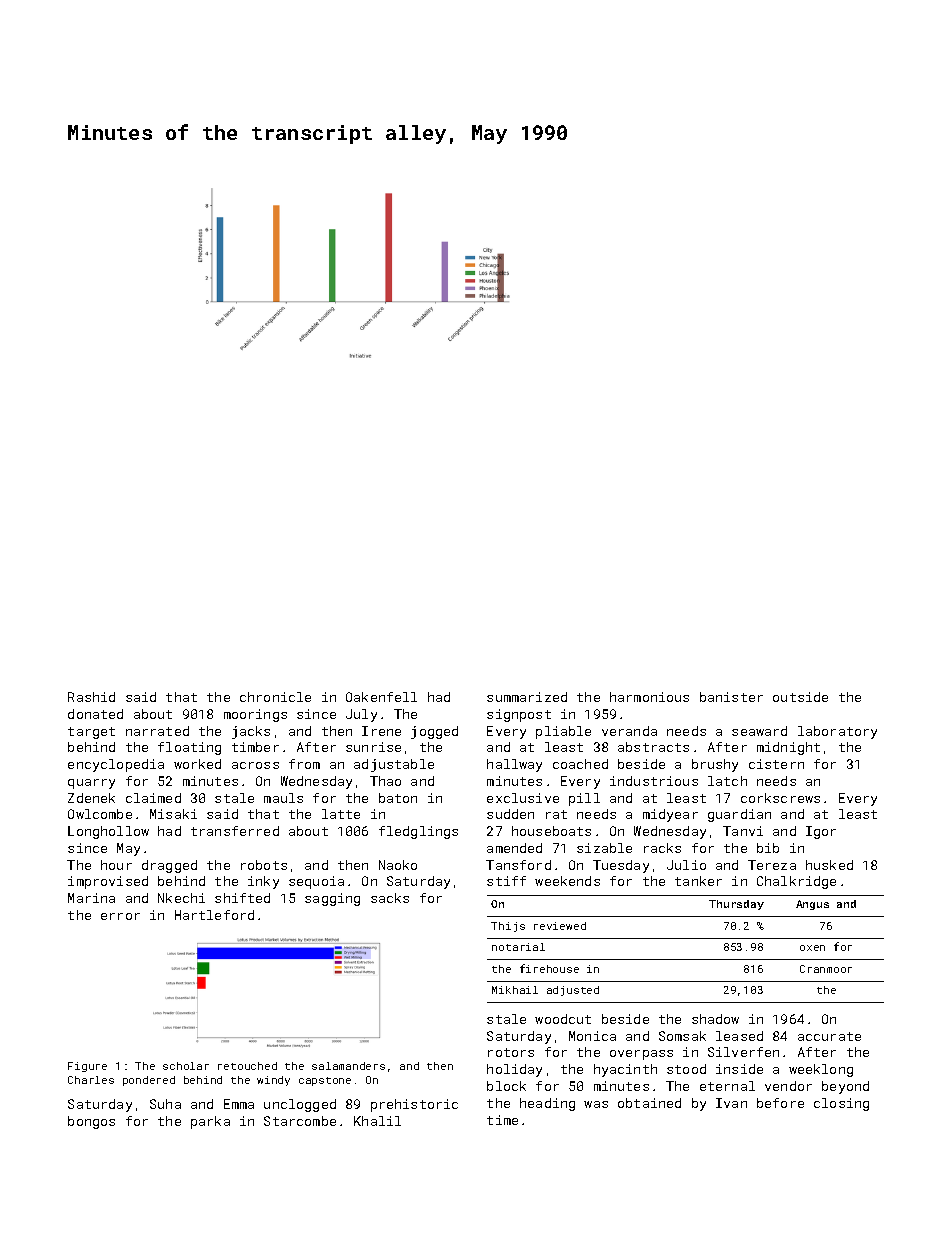 Image resolution: width=952 pixels, height=1233 pixels. Describe the element at coordinates (731, 697) in the page. I see `banister` at that location.
